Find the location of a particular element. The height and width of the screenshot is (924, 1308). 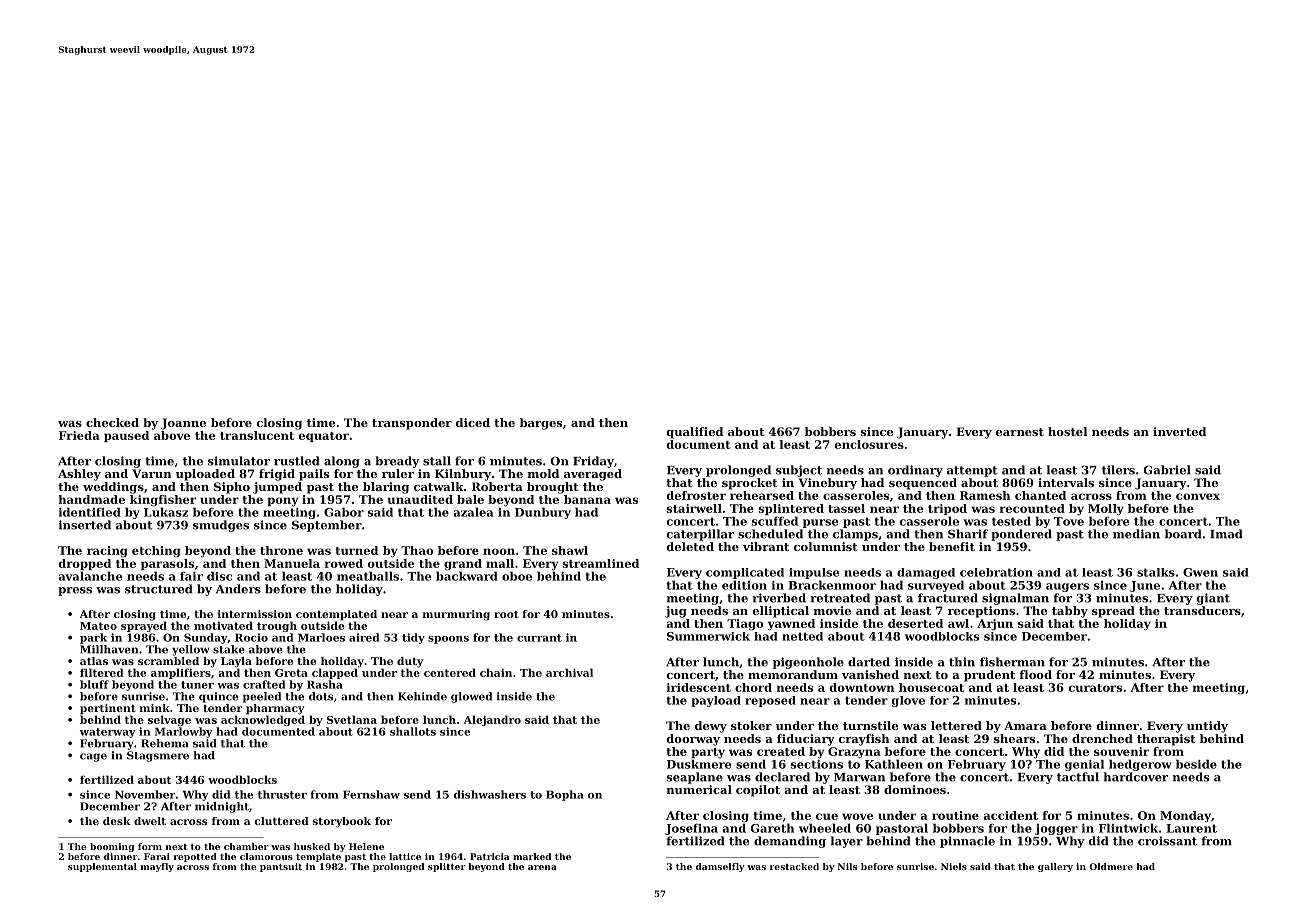

inverted is located at coordinates (1179, 431).
